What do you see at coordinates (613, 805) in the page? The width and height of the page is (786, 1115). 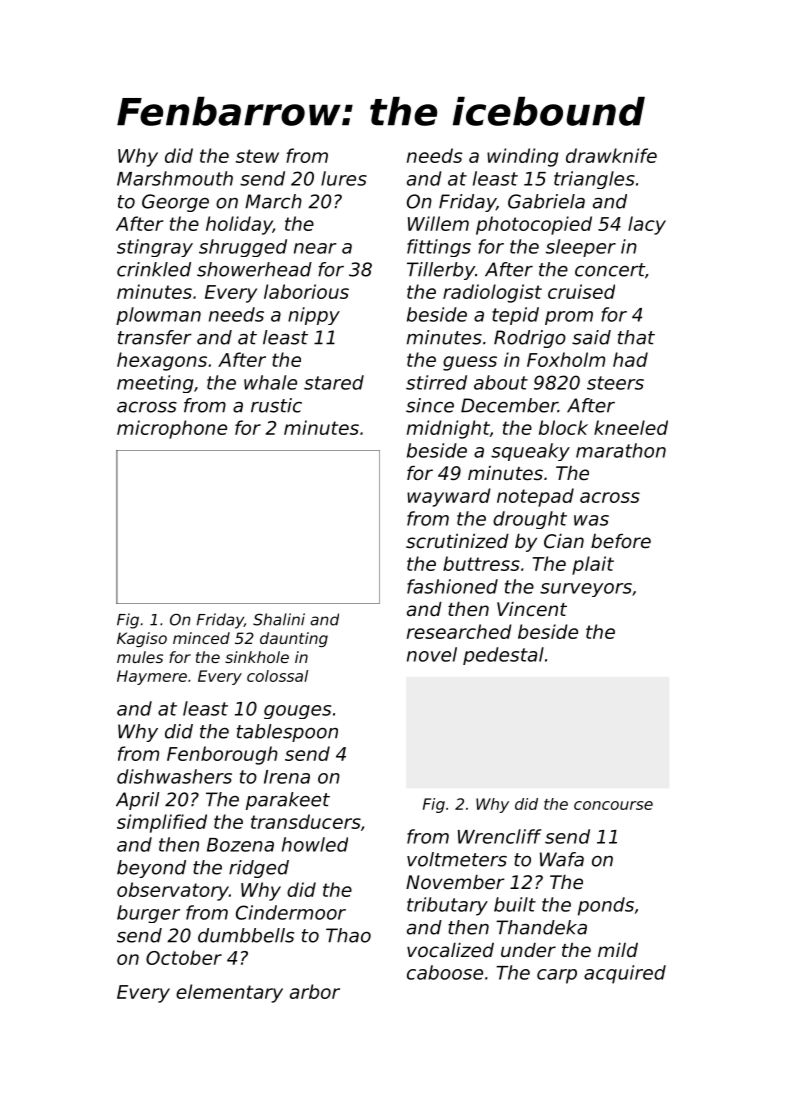 I see `concourse` at bounding box center [613, 805].
